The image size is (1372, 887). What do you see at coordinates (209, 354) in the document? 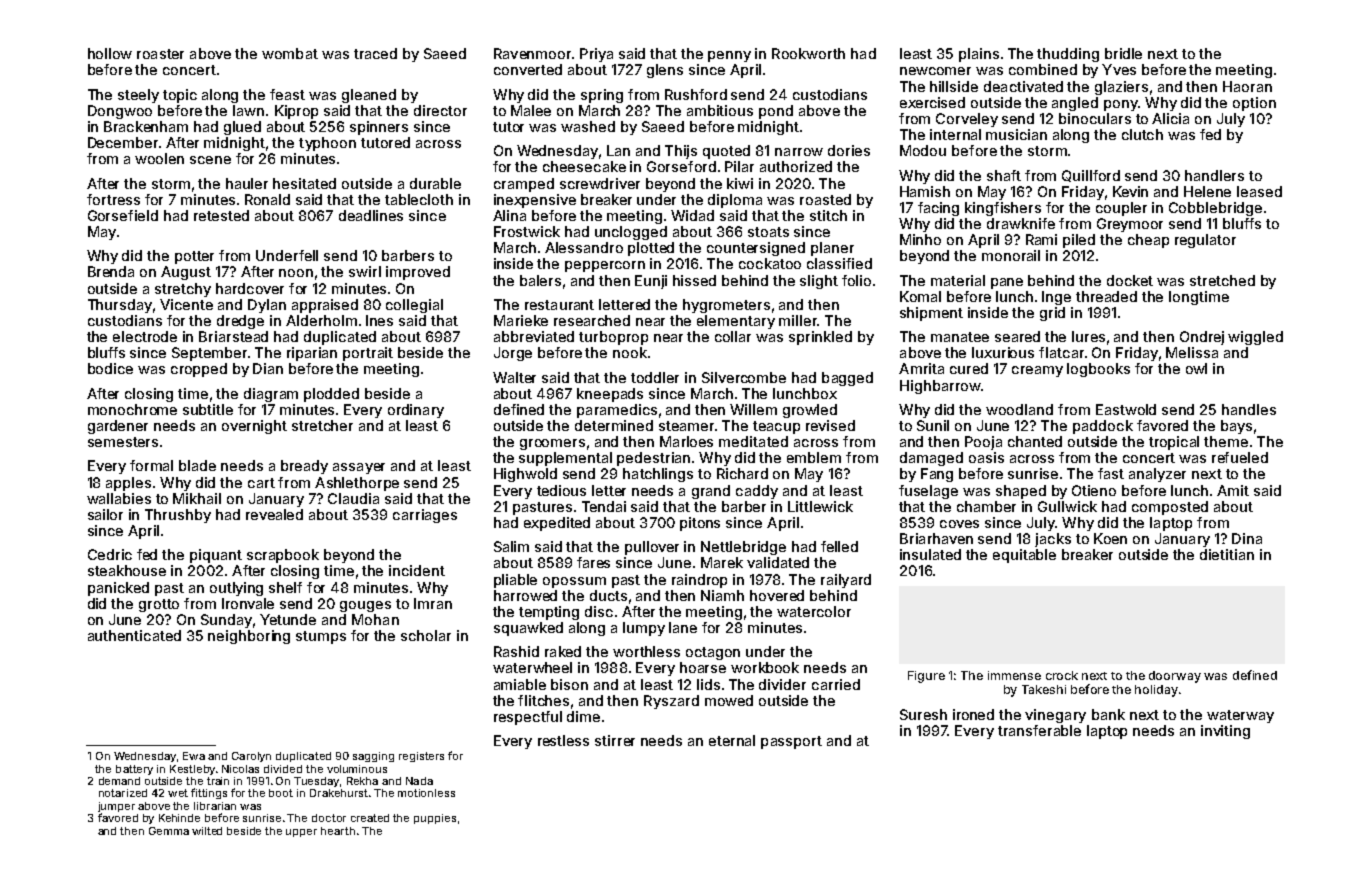
I see `September` at bounding box center [209, 354].
